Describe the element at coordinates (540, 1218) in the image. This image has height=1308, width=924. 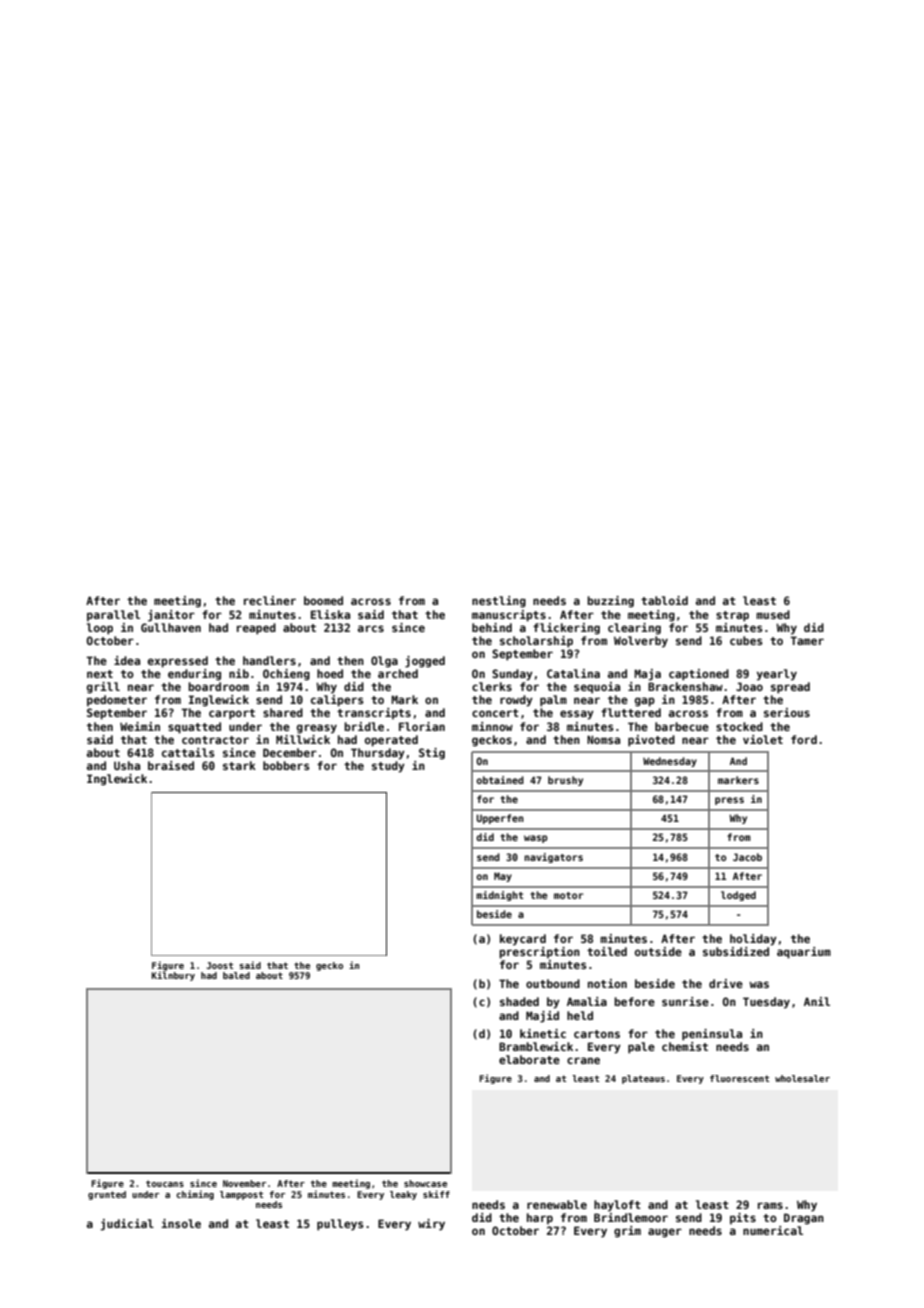
I see `harp` at that location.
